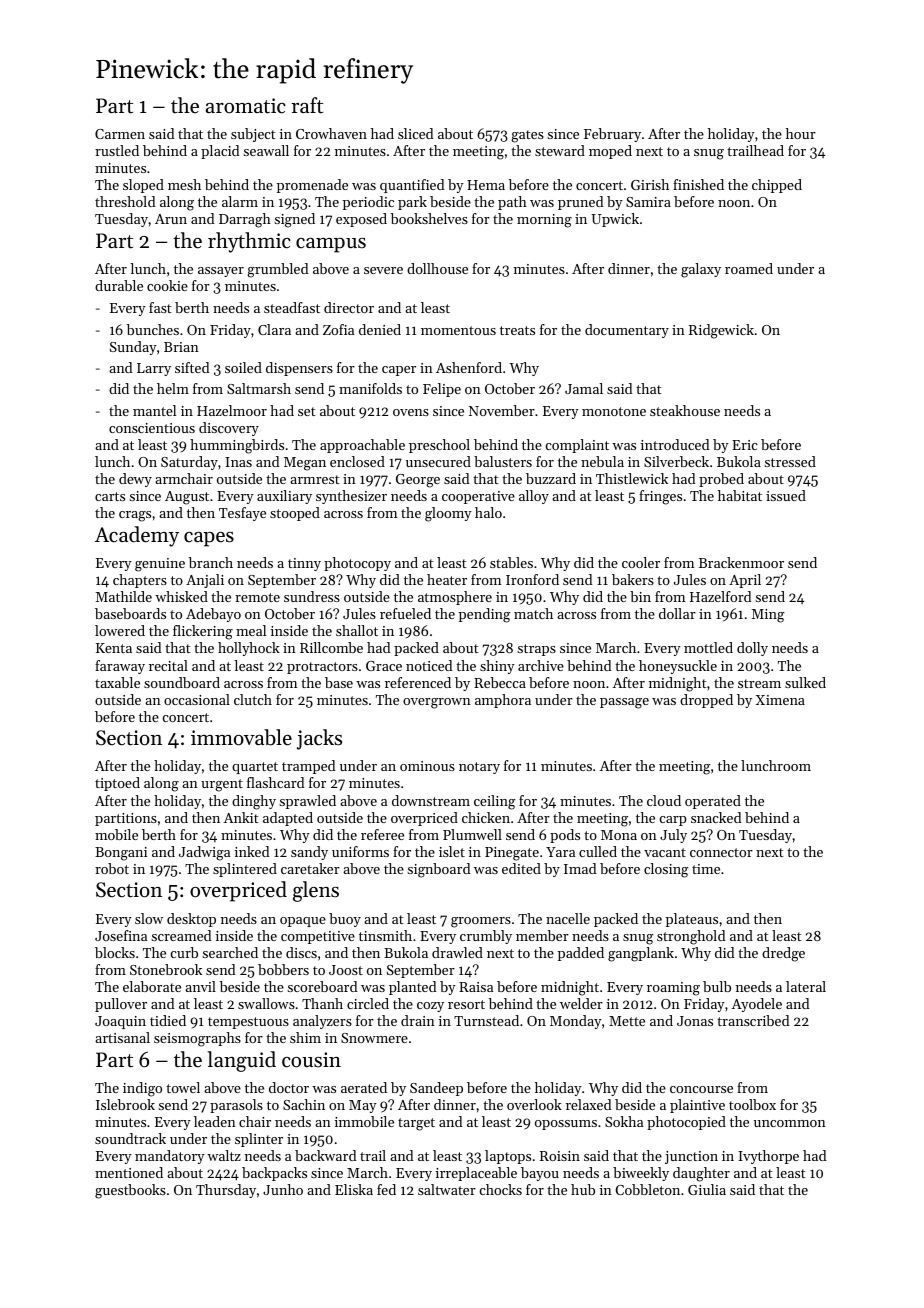 The width and height of the image is (924, 1308). What do you see at coordinates (416, 1124) in the image?
I see `target` at bounding box center [416, 1124].
